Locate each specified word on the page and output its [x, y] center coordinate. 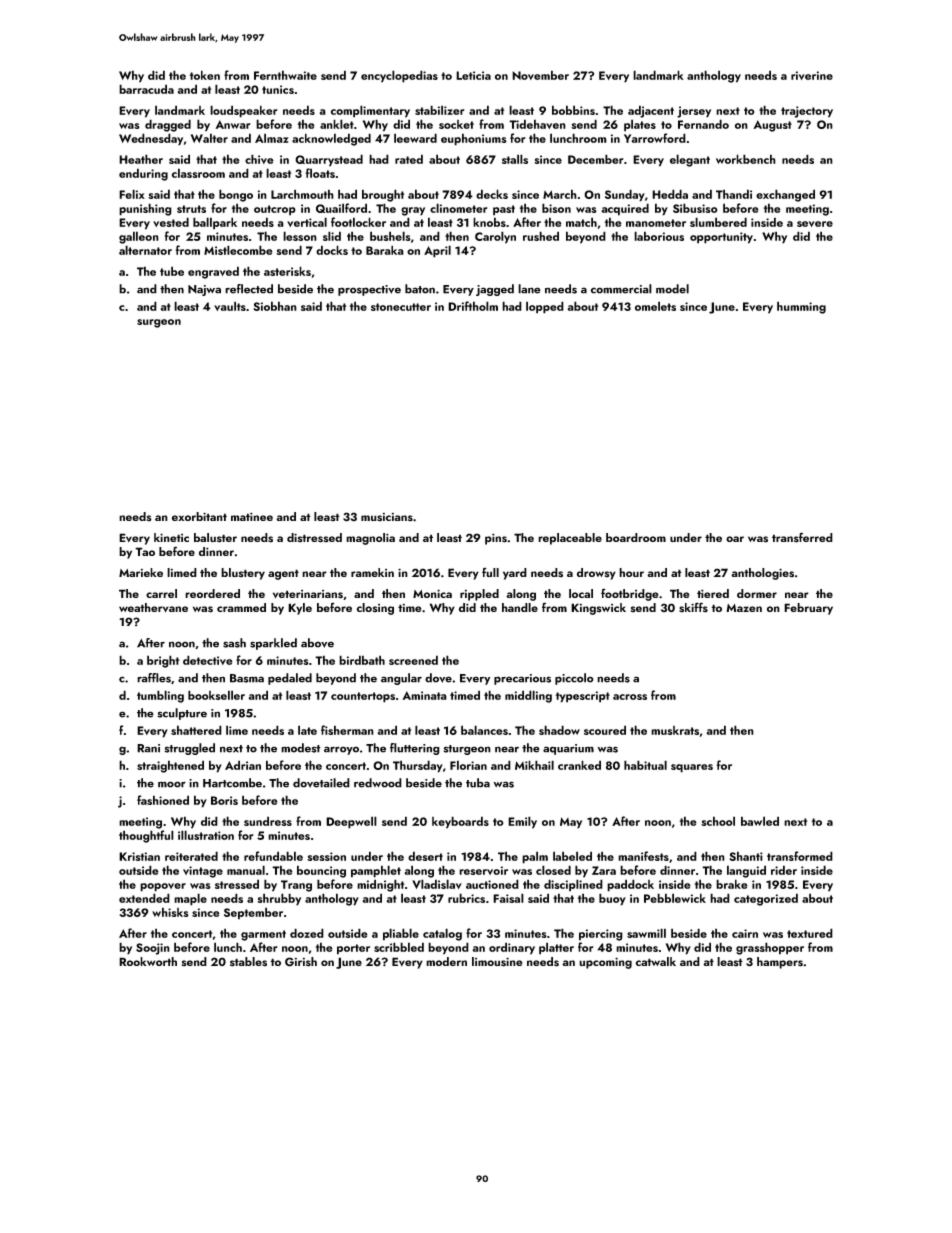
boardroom [636, 537]
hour [631, 572]
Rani [148, 748]
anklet [337, 124]
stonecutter [401, 307]
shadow [559, 730]
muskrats [675, 730]
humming [801, 307]
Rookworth [148, 961]
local [581, 593]
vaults [230, 306]
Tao [145, 551]
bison [556, 208]
